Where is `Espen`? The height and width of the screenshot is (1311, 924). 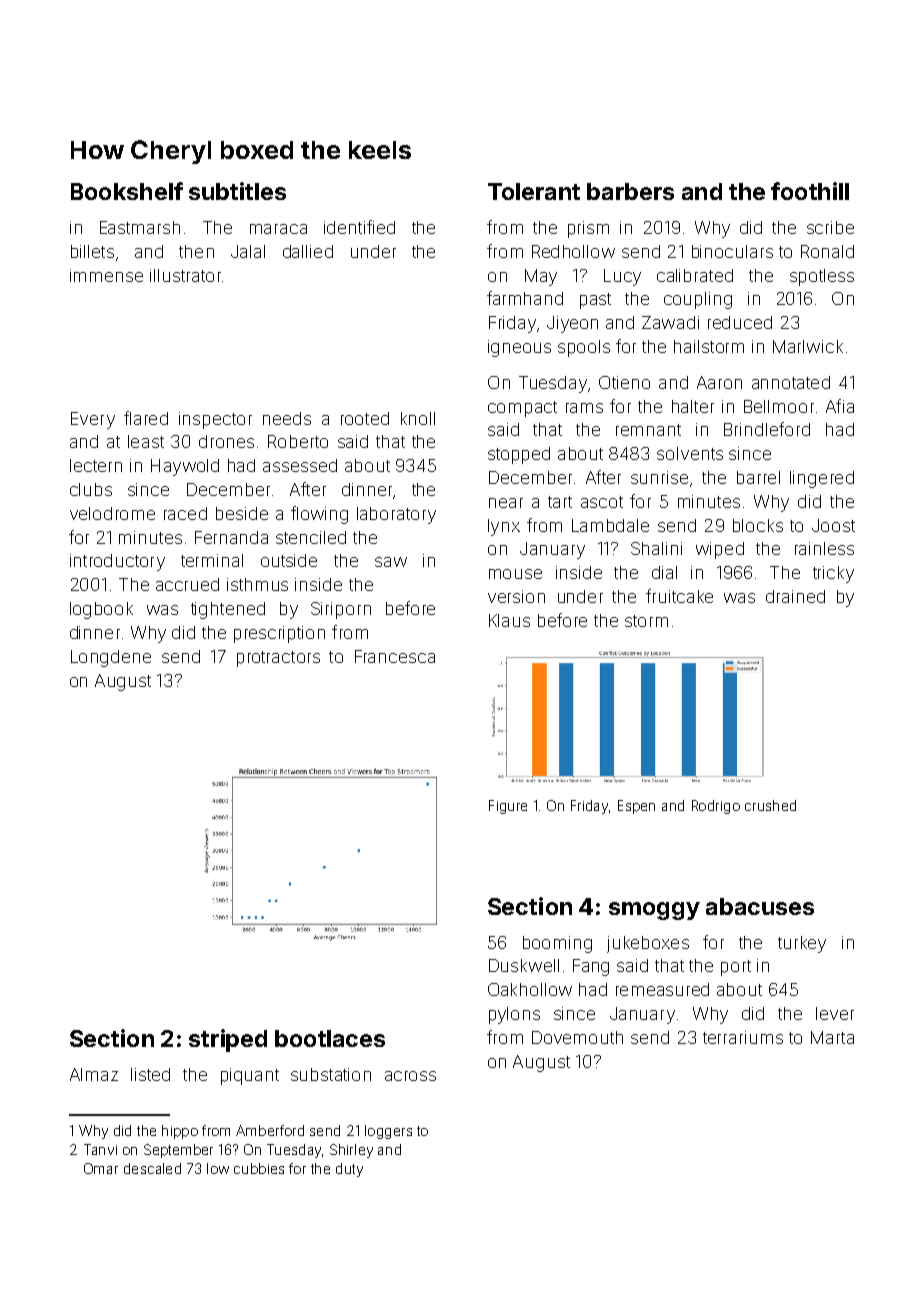 Espen is located at coordinates (636, 807).
